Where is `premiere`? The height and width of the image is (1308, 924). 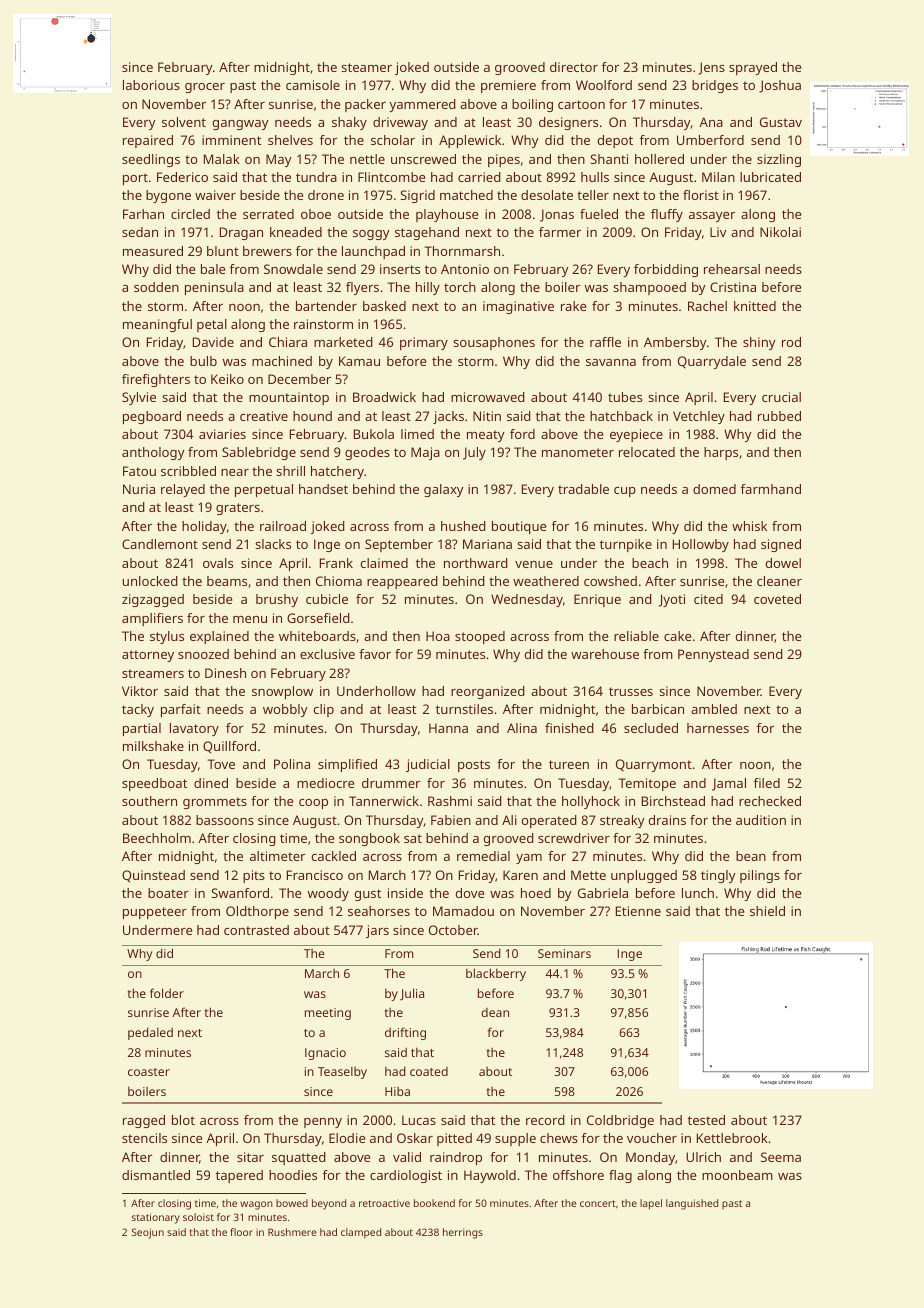
premiere is located at coordinates (508, 86).
